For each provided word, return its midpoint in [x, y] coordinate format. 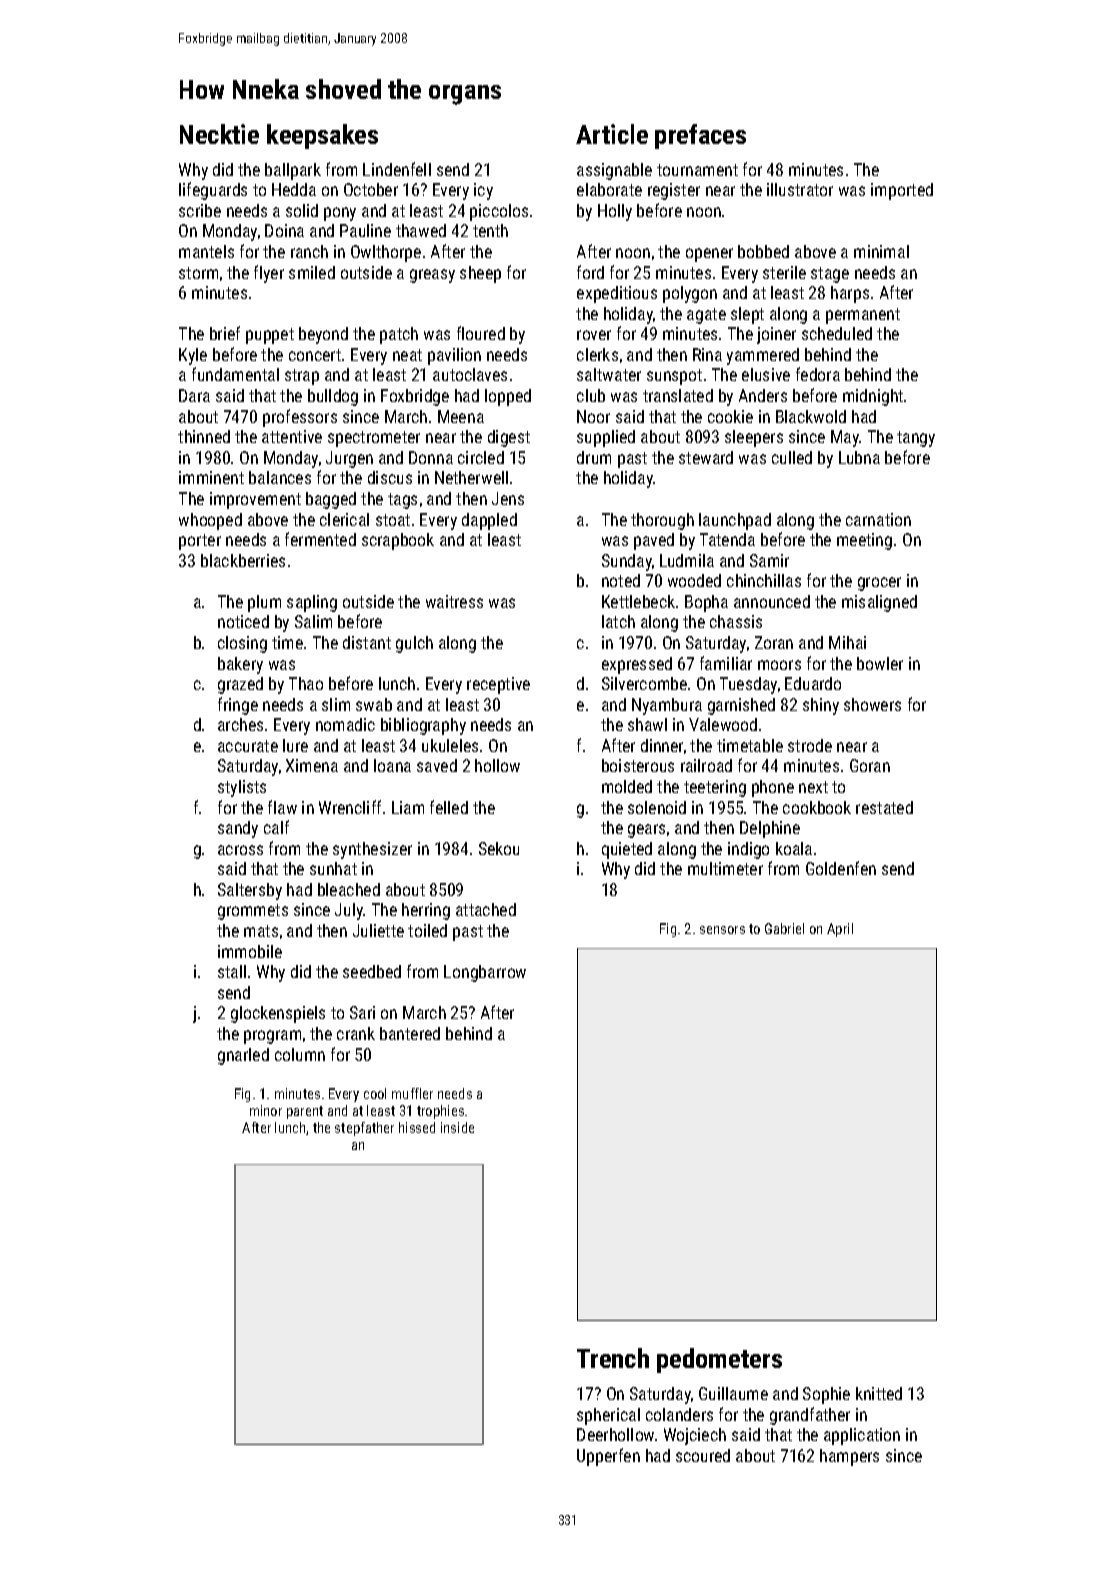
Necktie [219, 134]
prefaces [700, 136]
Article [612, 134]
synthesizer [372, 850]
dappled [489, 521]
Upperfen [608, 1457]
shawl [647, 724]
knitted [879, 1393]
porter [200, 542]
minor [266, 1110]
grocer [879, 584]
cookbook [817, 807]
